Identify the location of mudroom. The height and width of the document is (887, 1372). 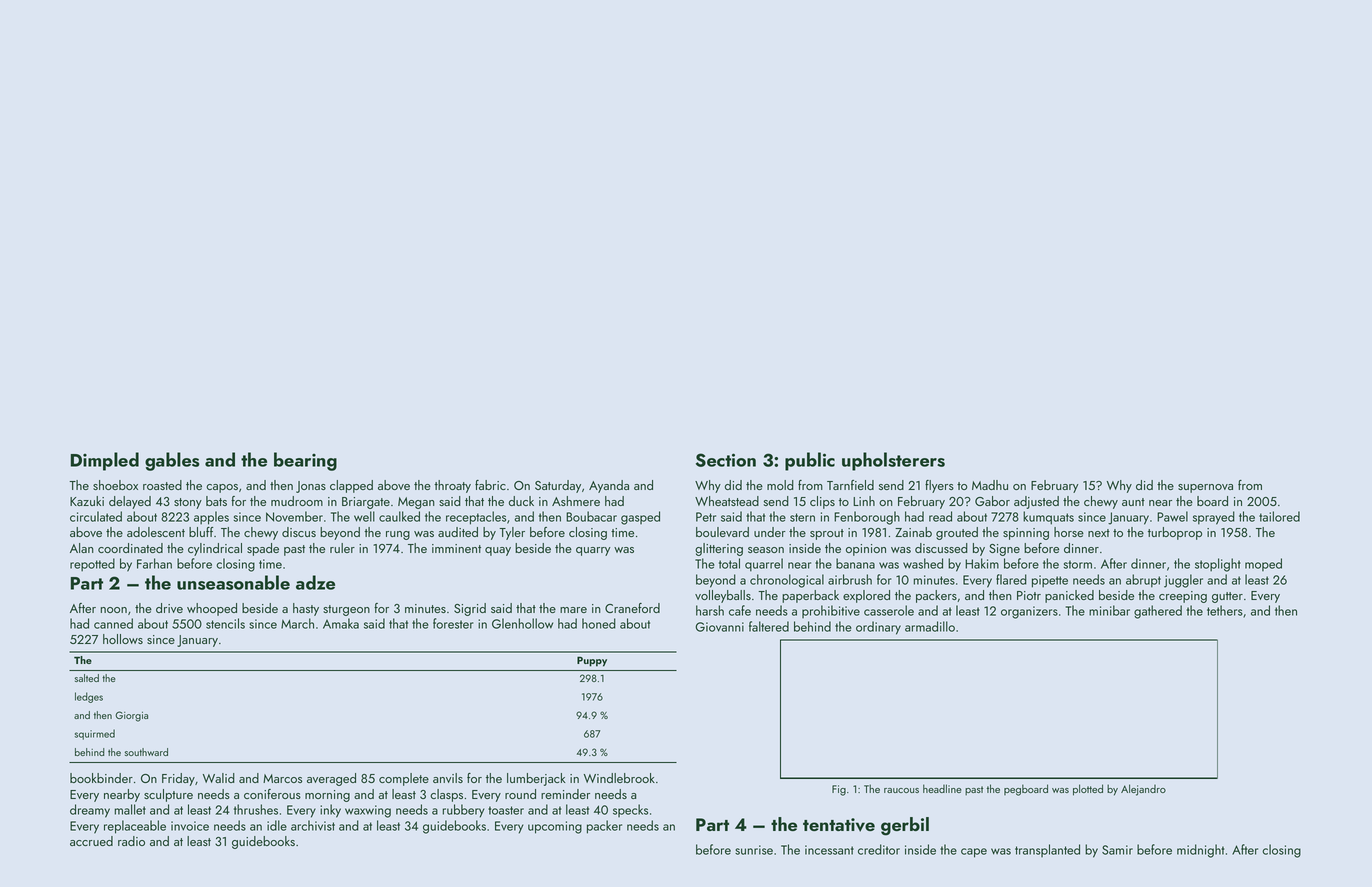
(297, 501).
